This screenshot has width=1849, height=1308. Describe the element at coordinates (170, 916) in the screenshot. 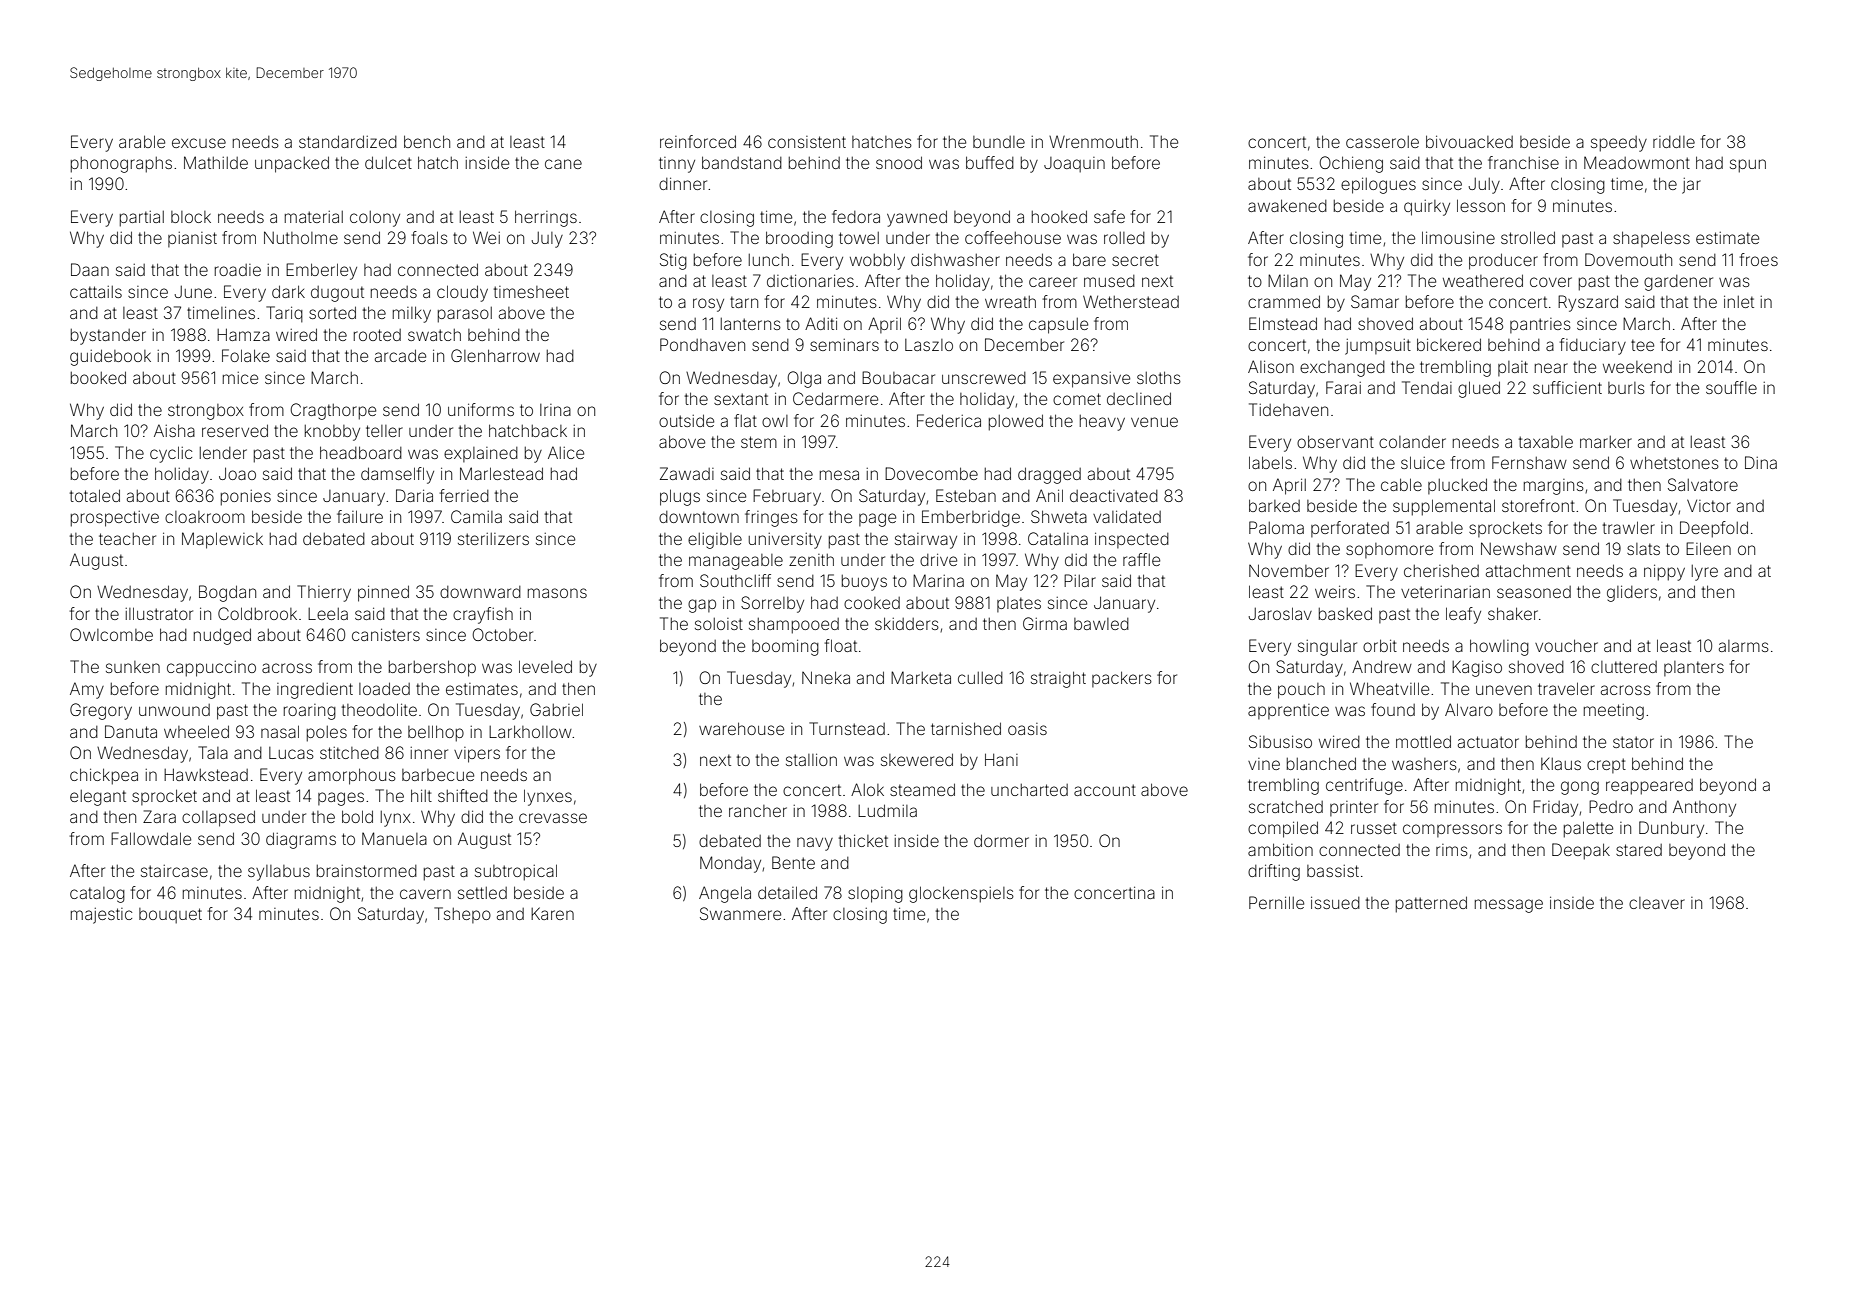

I see `bouquet` at that location.
